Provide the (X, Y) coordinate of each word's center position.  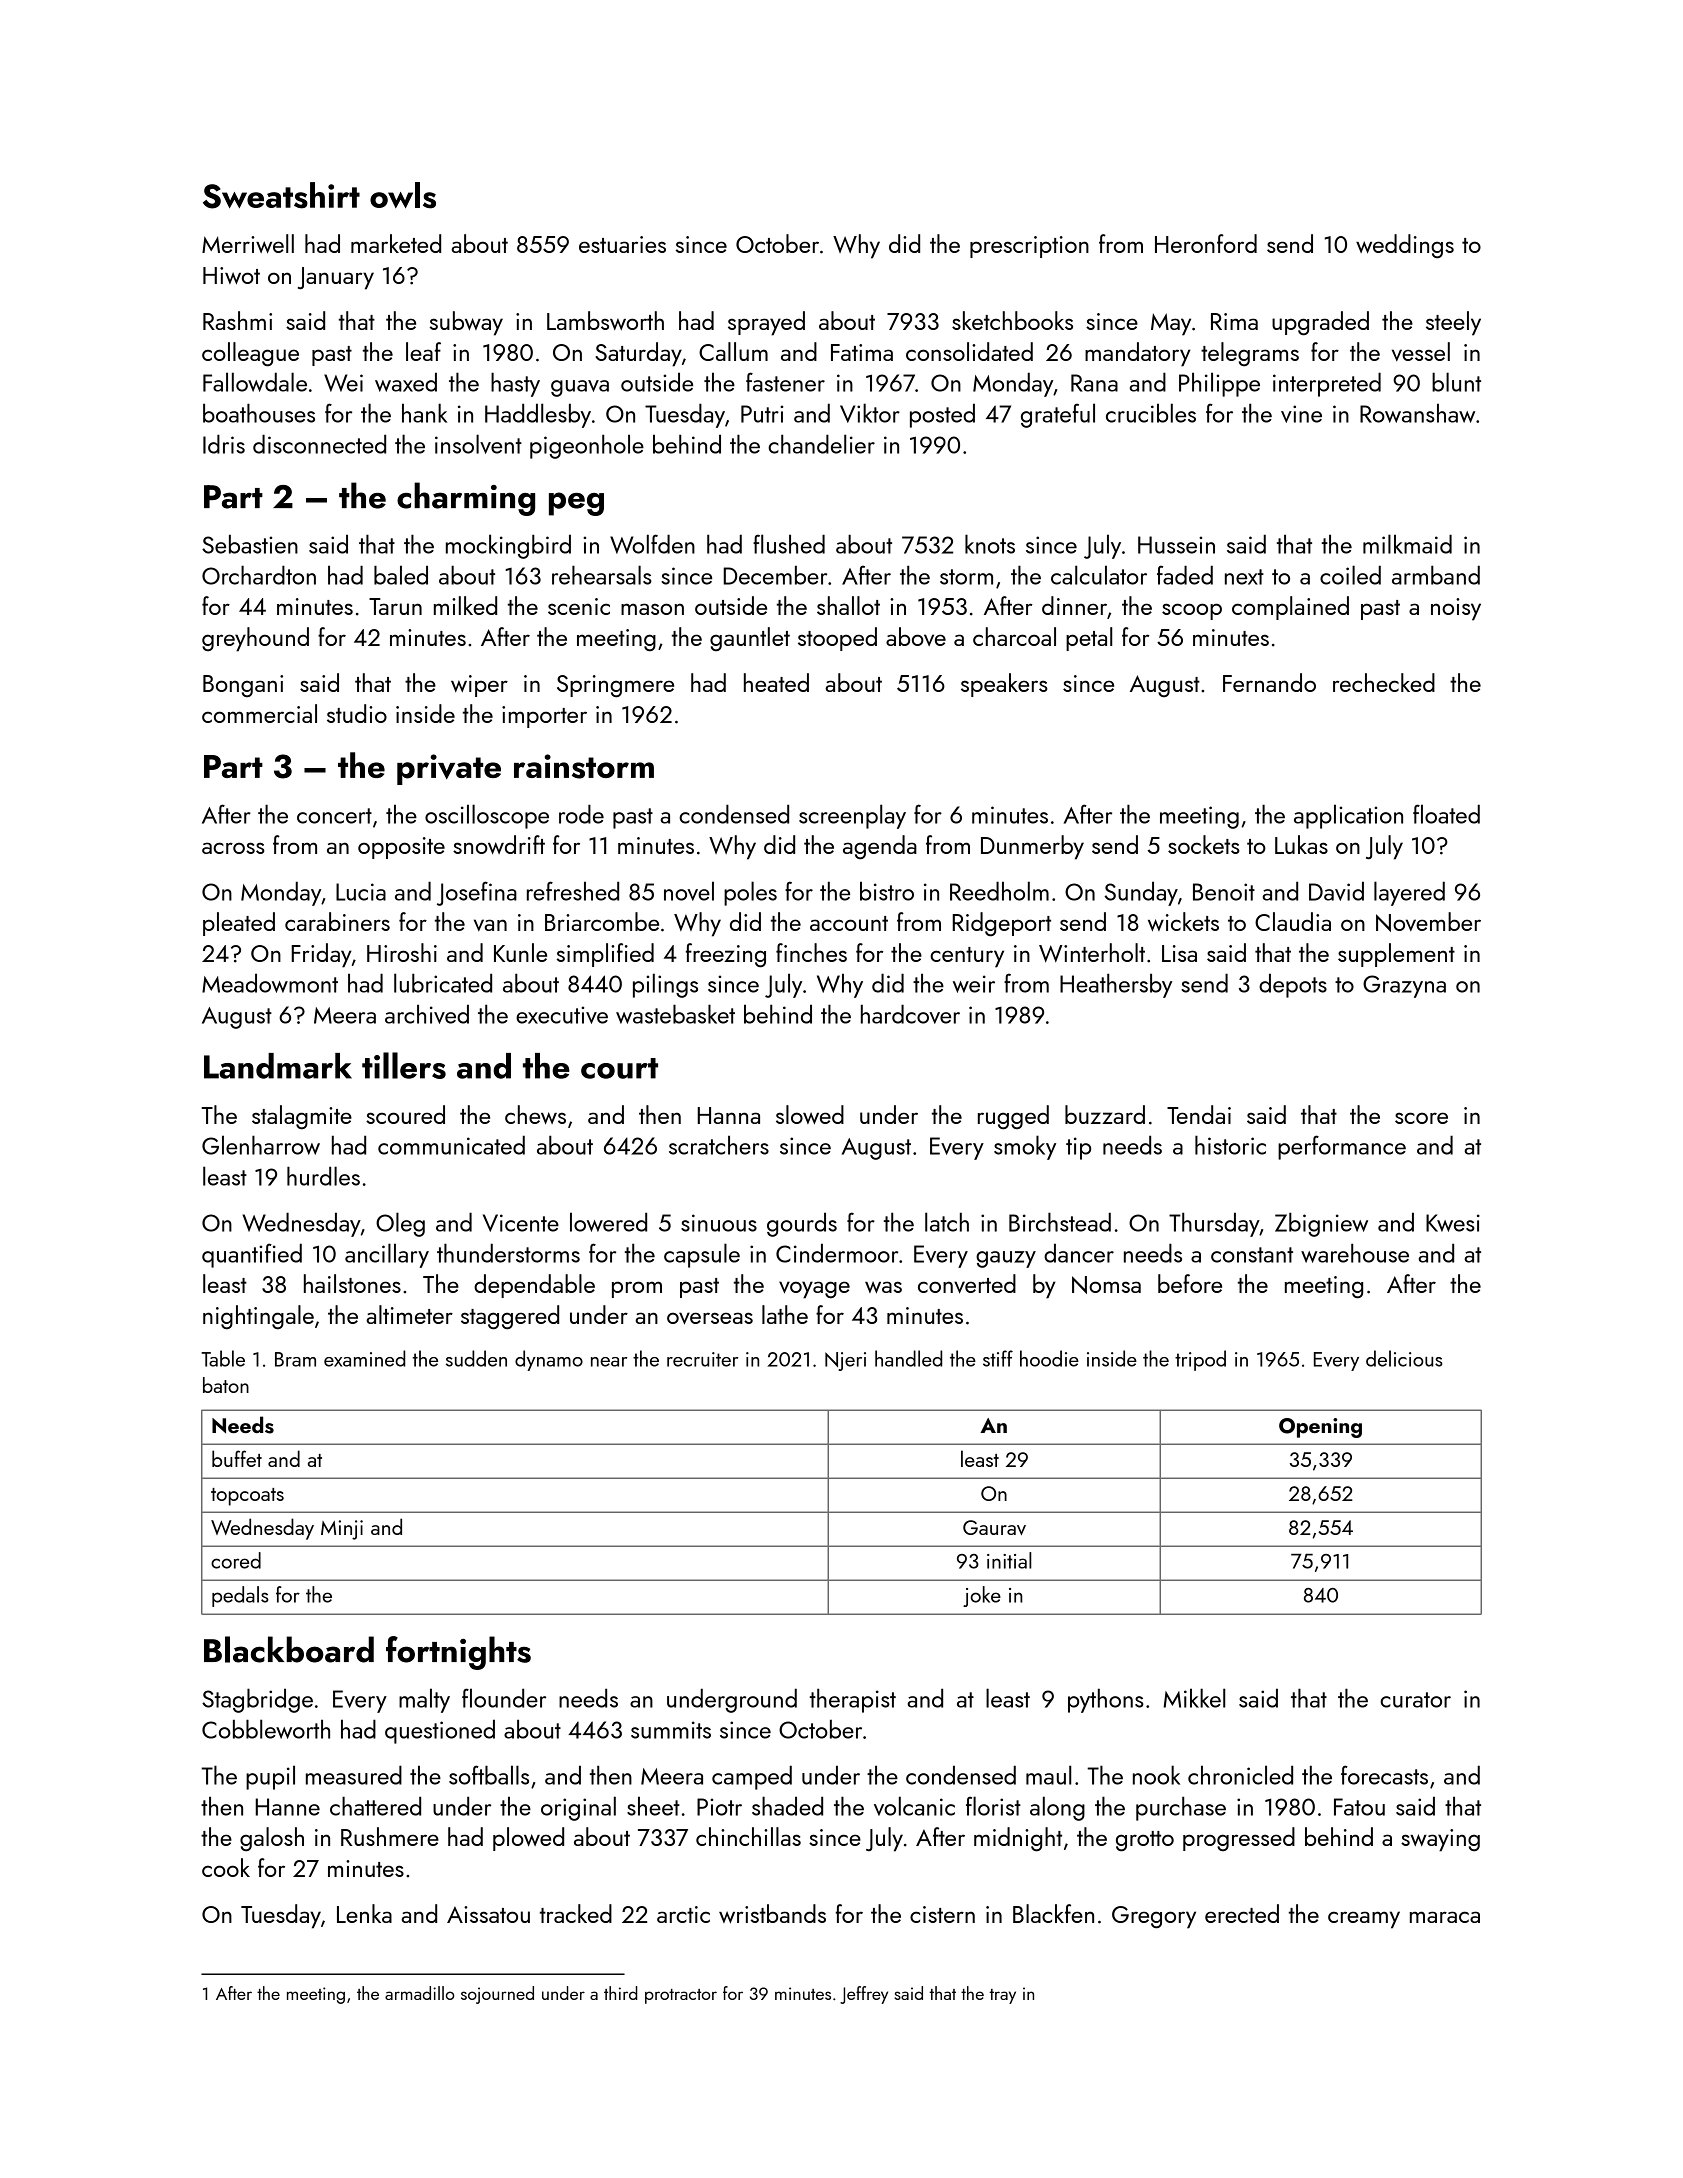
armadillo (420, 1993)
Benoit (1224, 892)
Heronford (1206, 243)
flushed (789, 544)
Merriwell (248, 243)
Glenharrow (261, 1145)
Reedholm (999, 891)
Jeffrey (864, 1995)
